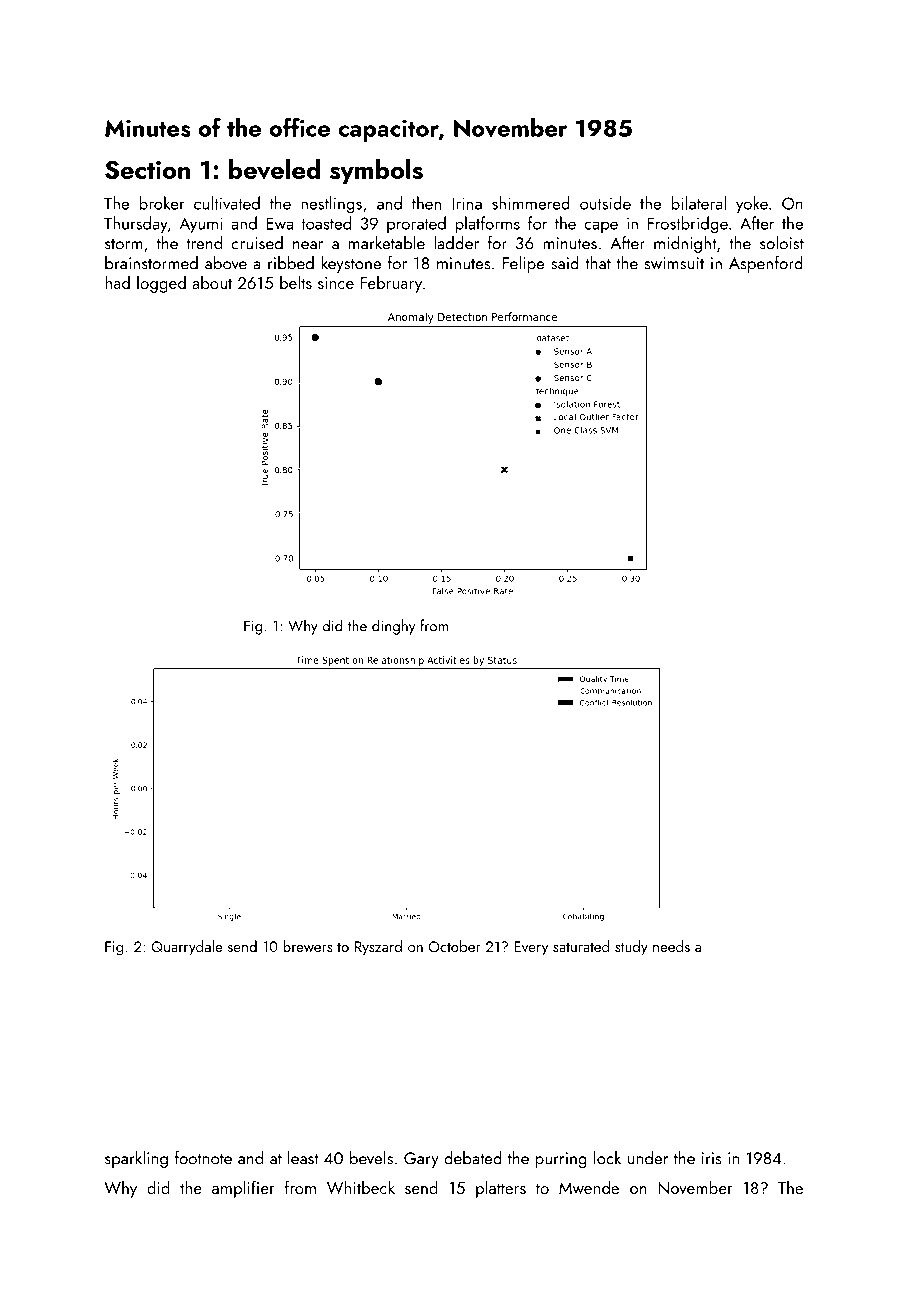 The image size is (908, 1316). What do you see at coordinates (336, 283) in the screenshot?
I see `since` at bounding box center [336, 283].
